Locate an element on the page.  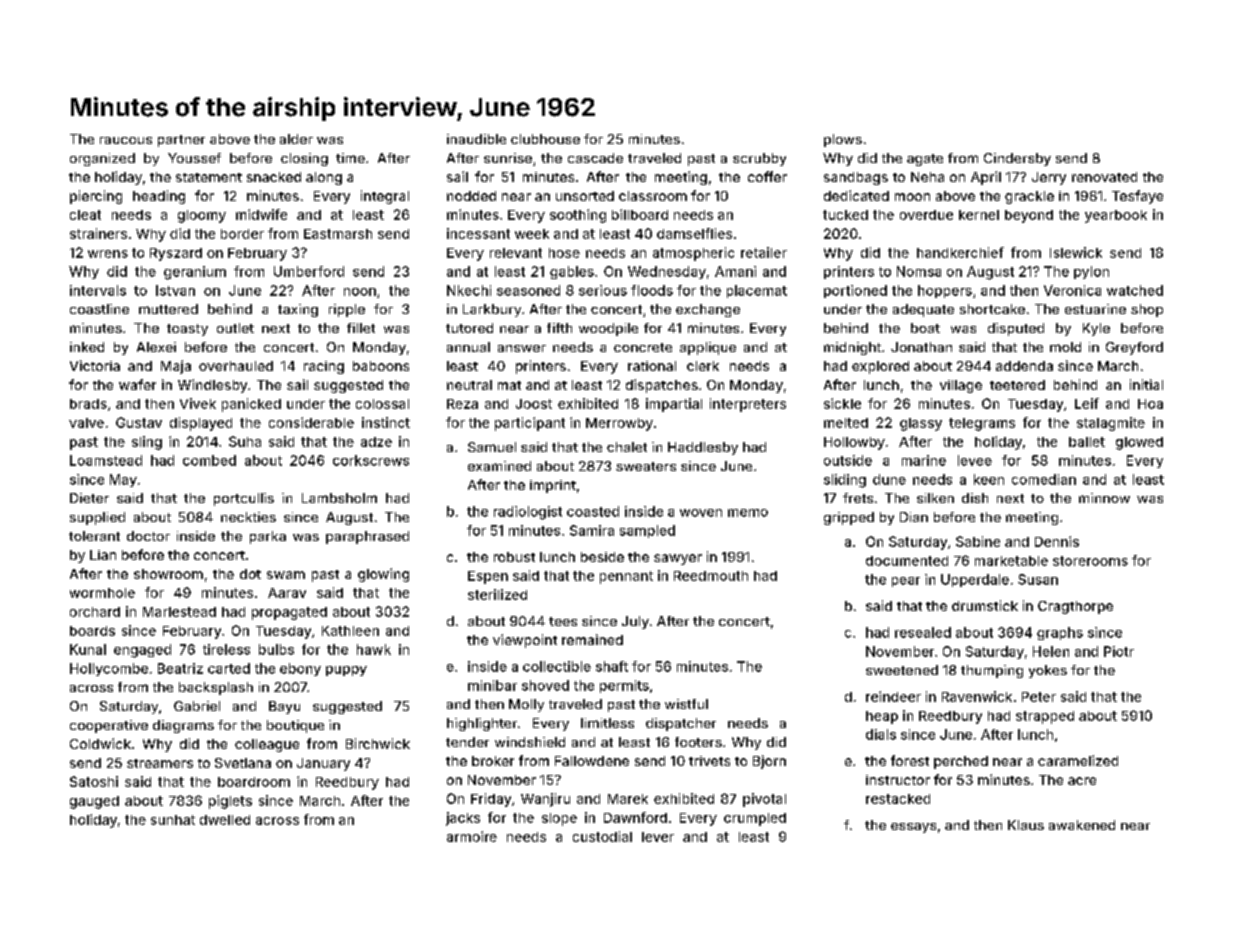
shop is located at coordinates (1147, 310).
